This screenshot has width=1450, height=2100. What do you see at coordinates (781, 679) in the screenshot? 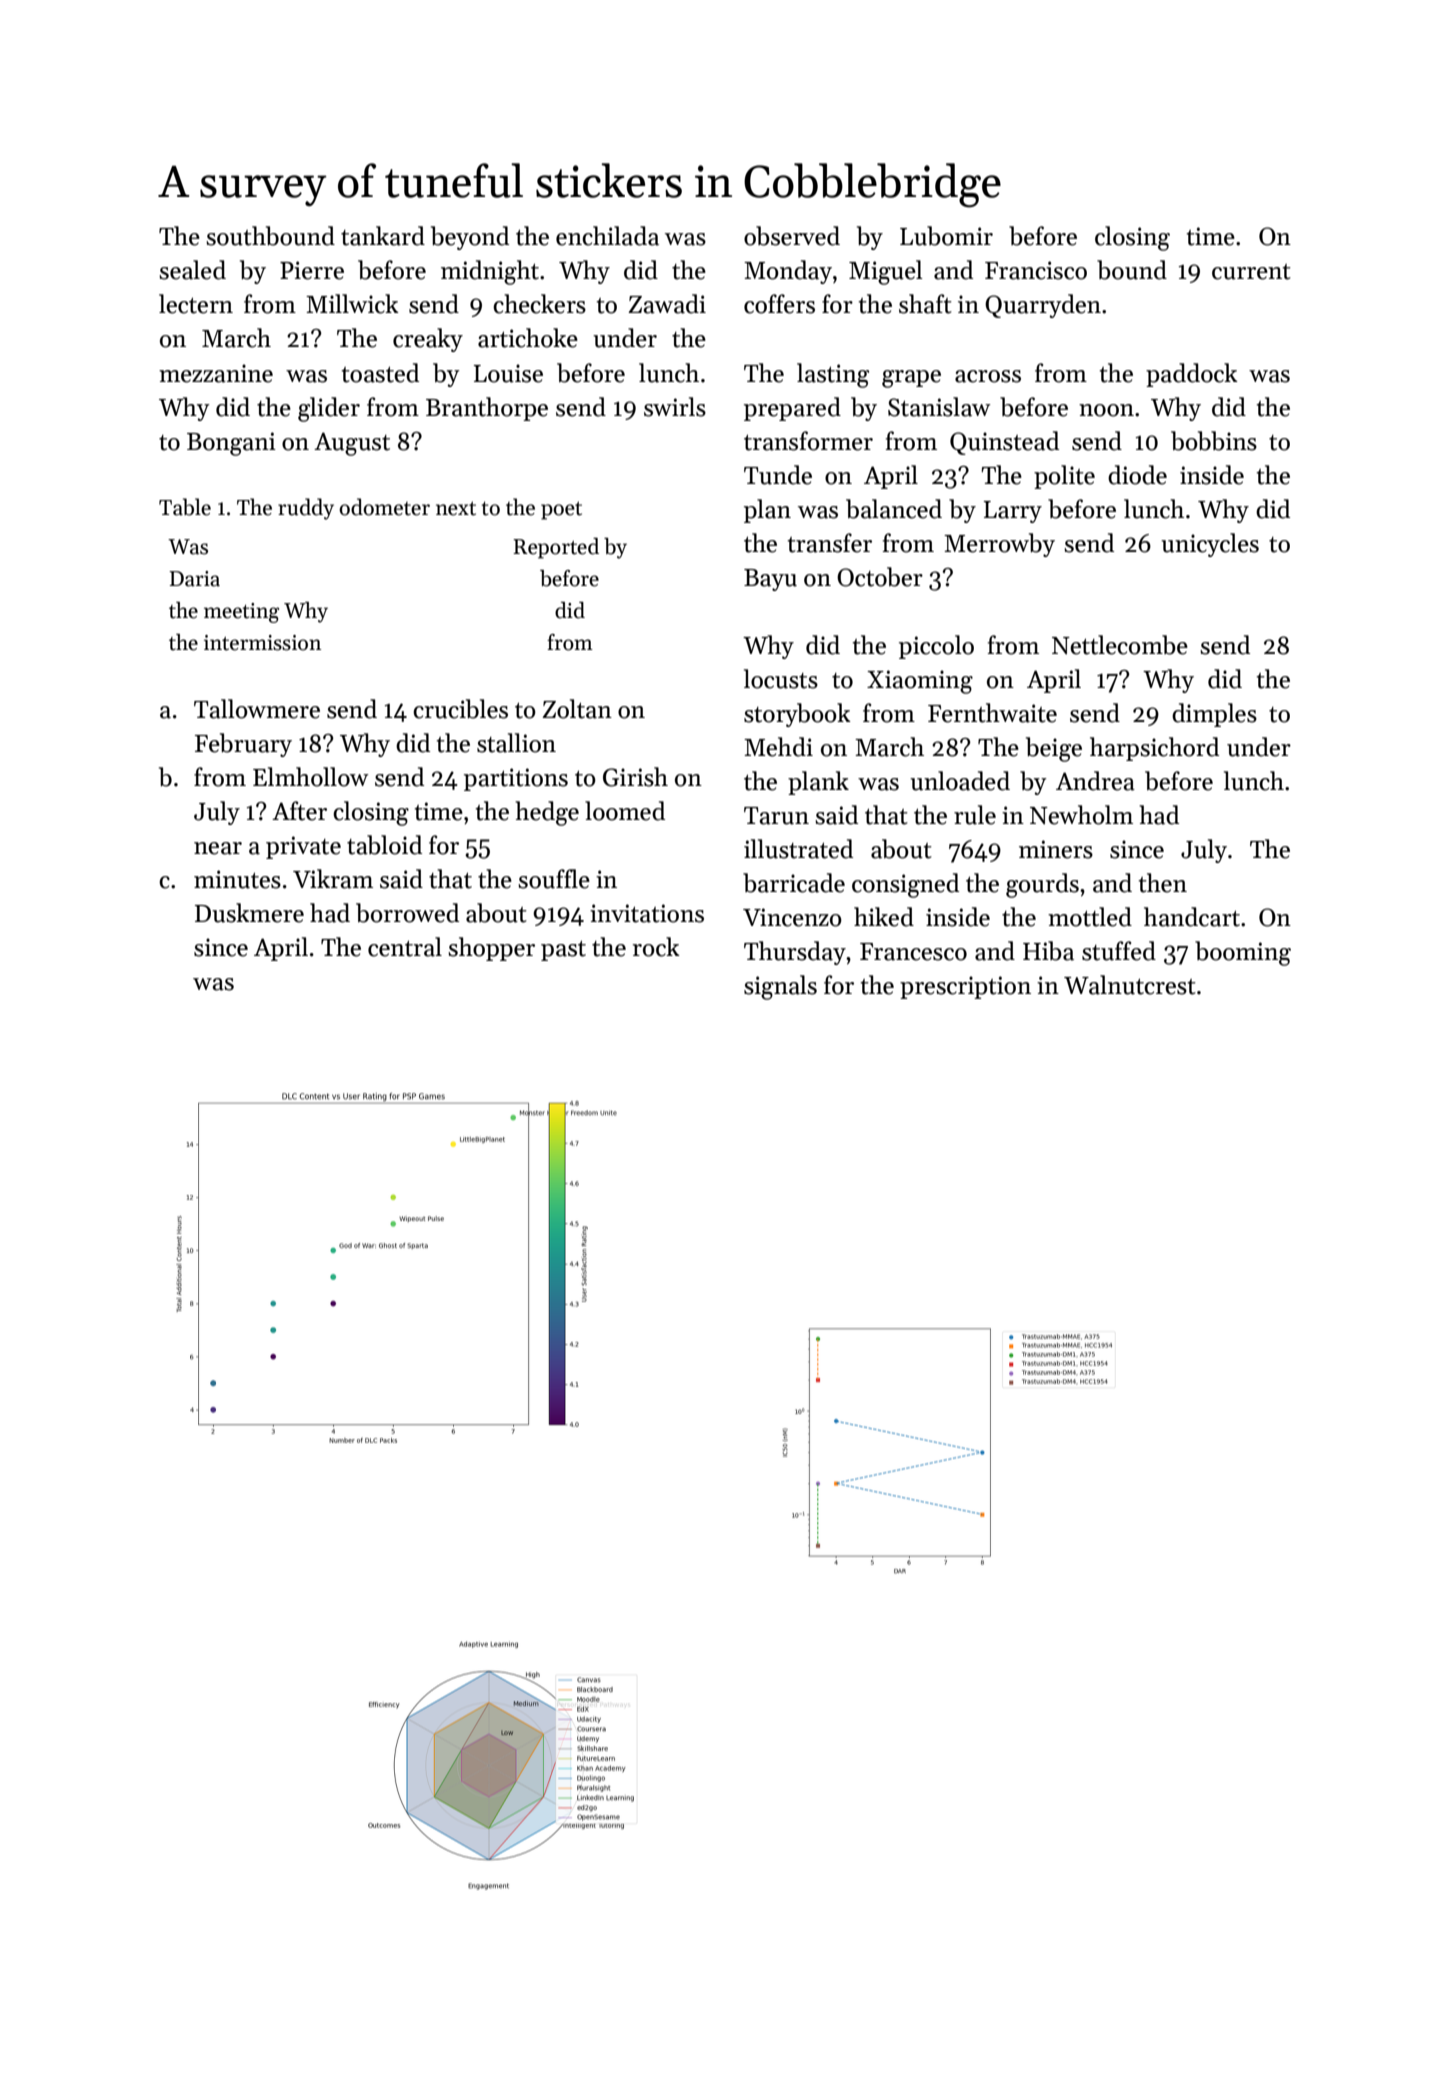
I see `locusts` at bounding box center [781, 679].
